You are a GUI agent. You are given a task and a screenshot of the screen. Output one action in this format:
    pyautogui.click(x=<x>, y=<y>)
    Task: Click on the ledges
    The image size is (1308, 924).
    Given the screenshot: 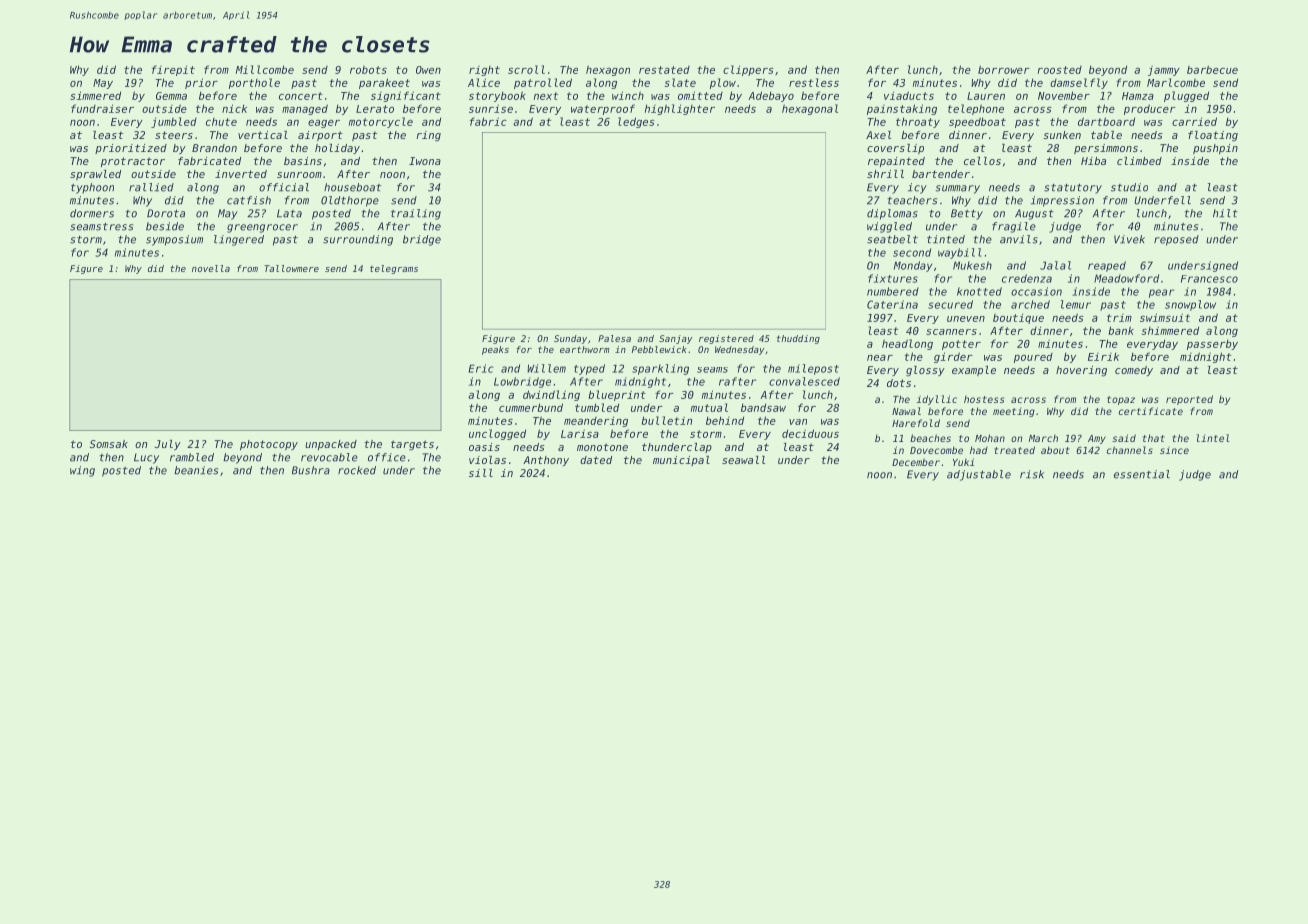 What is the action you would take?
    pyautogui.click(x=636, y=122)
